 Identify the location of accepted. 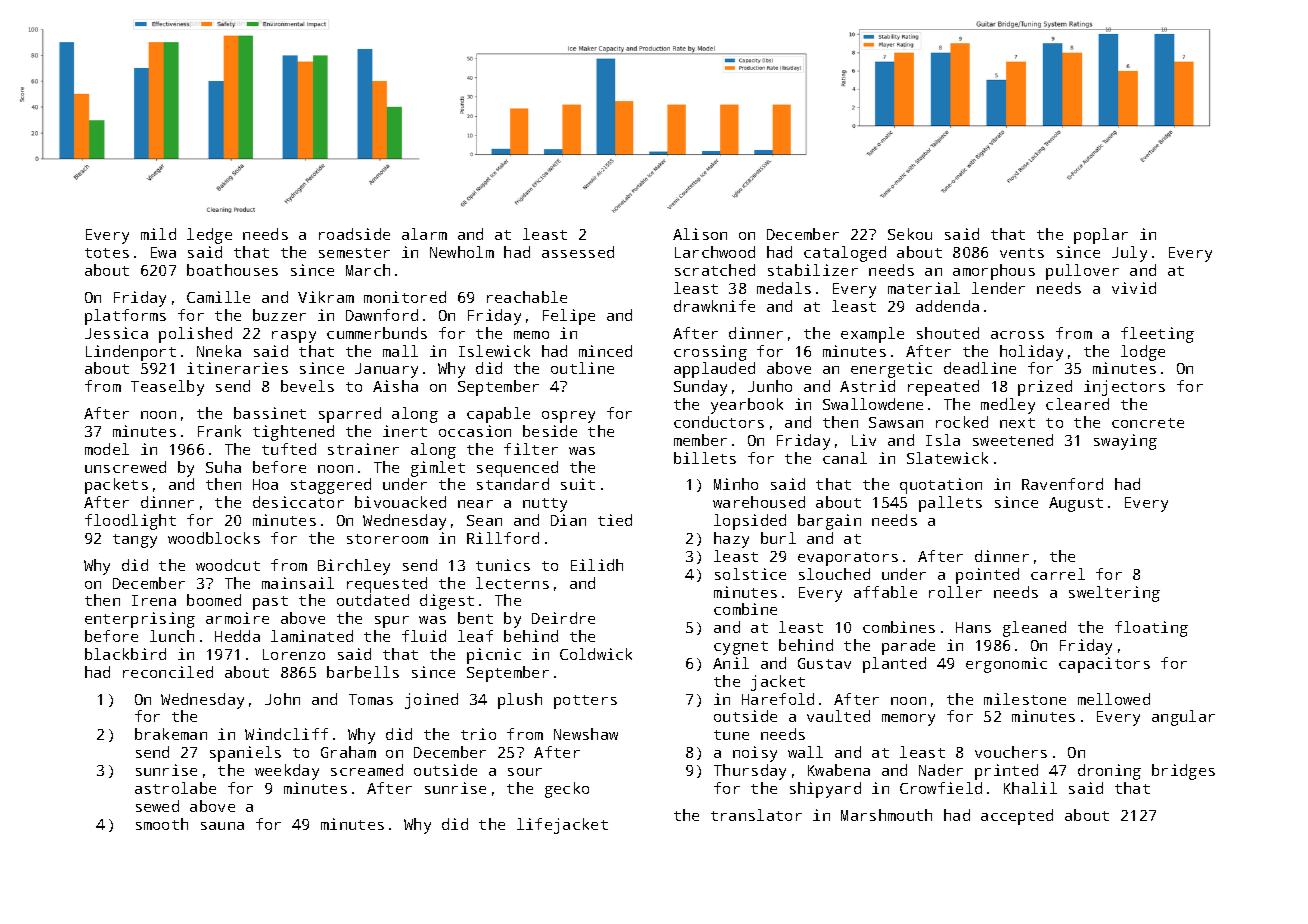
(1017, 817).
